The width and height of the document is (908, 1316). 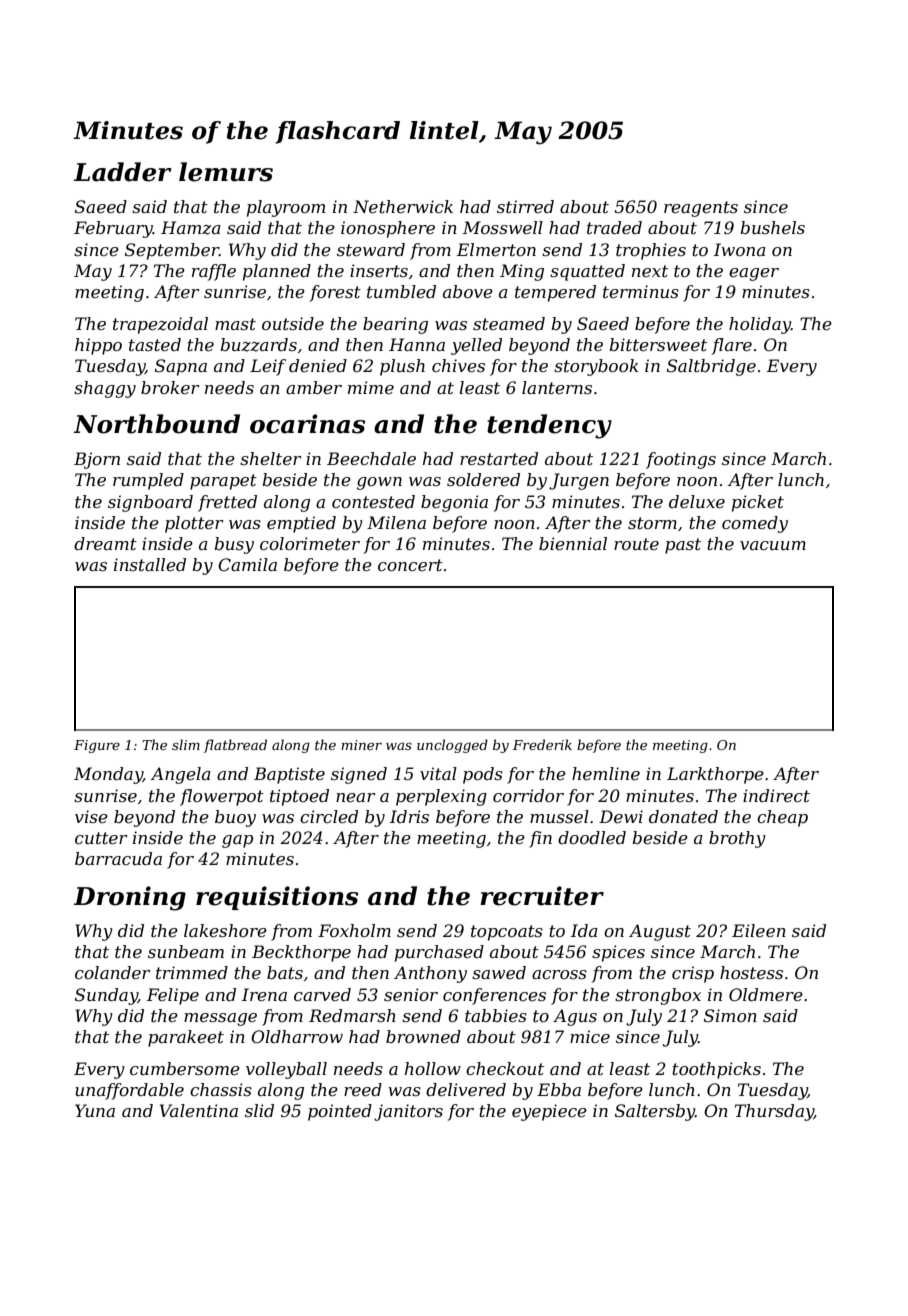 I want to click on Angela, so click(x=180, y=775).
